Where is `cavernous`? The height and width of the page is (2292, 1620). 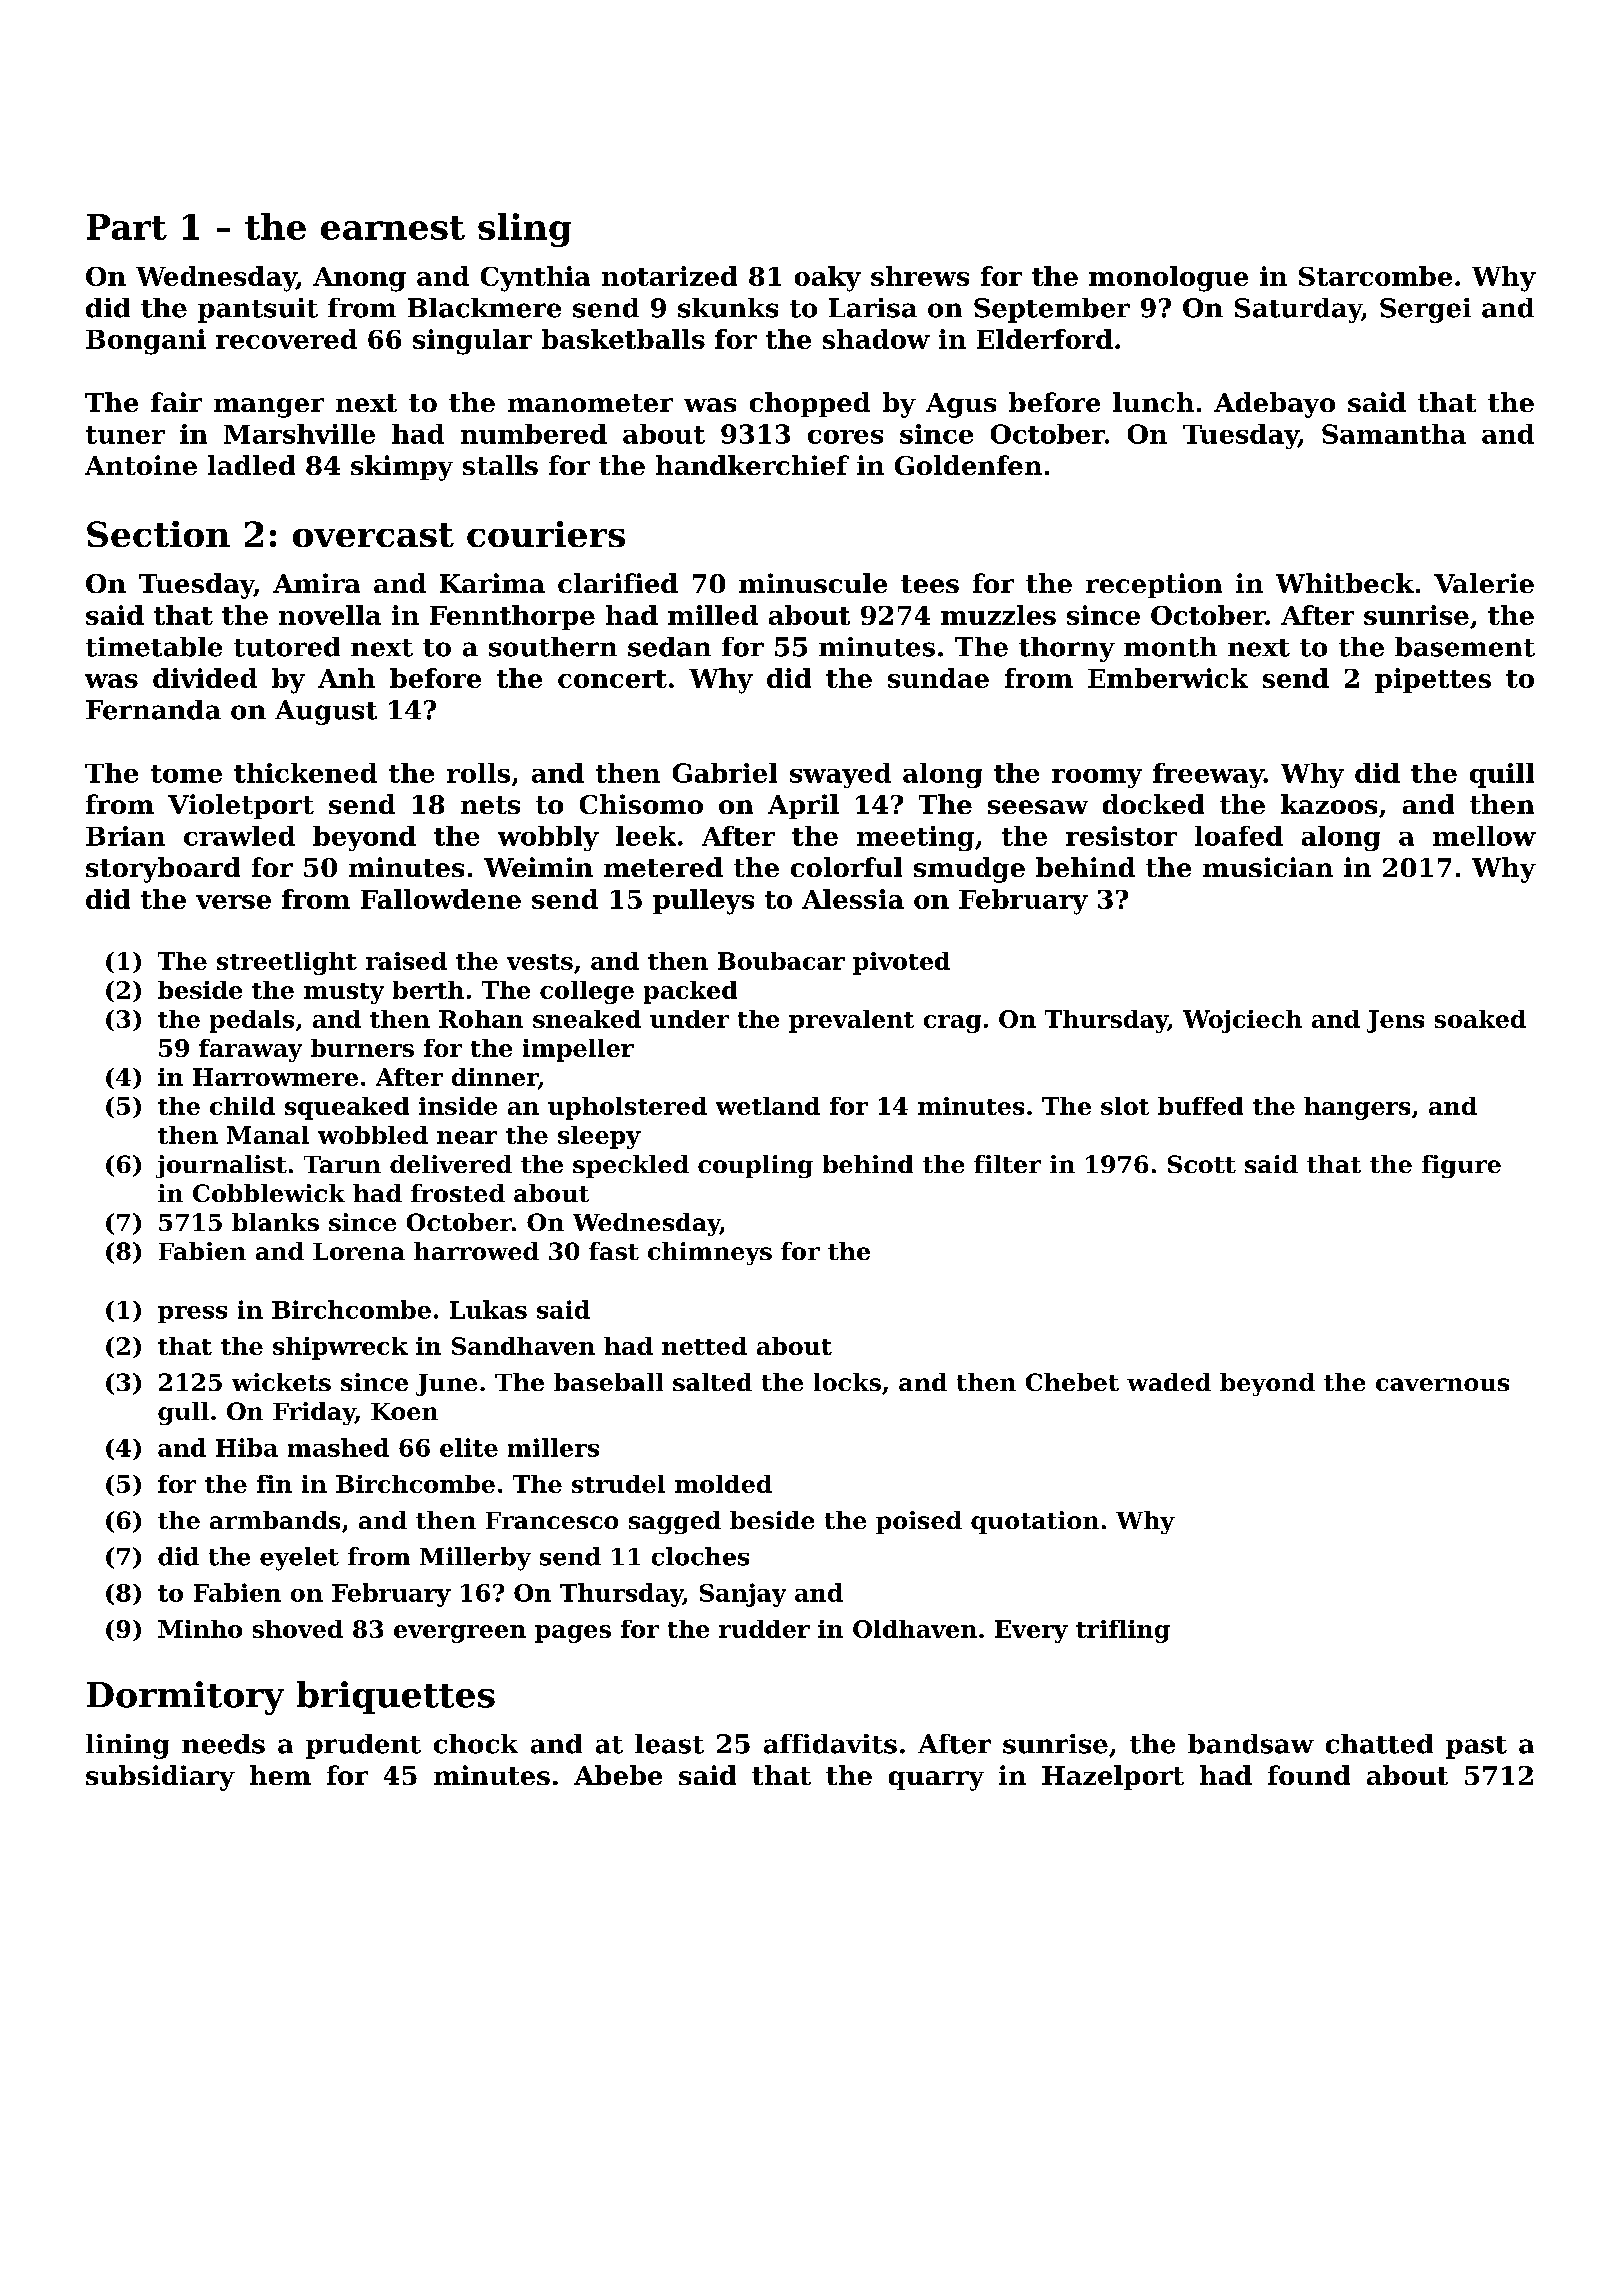 cavernous is located at coordinates (1442, 1384).
